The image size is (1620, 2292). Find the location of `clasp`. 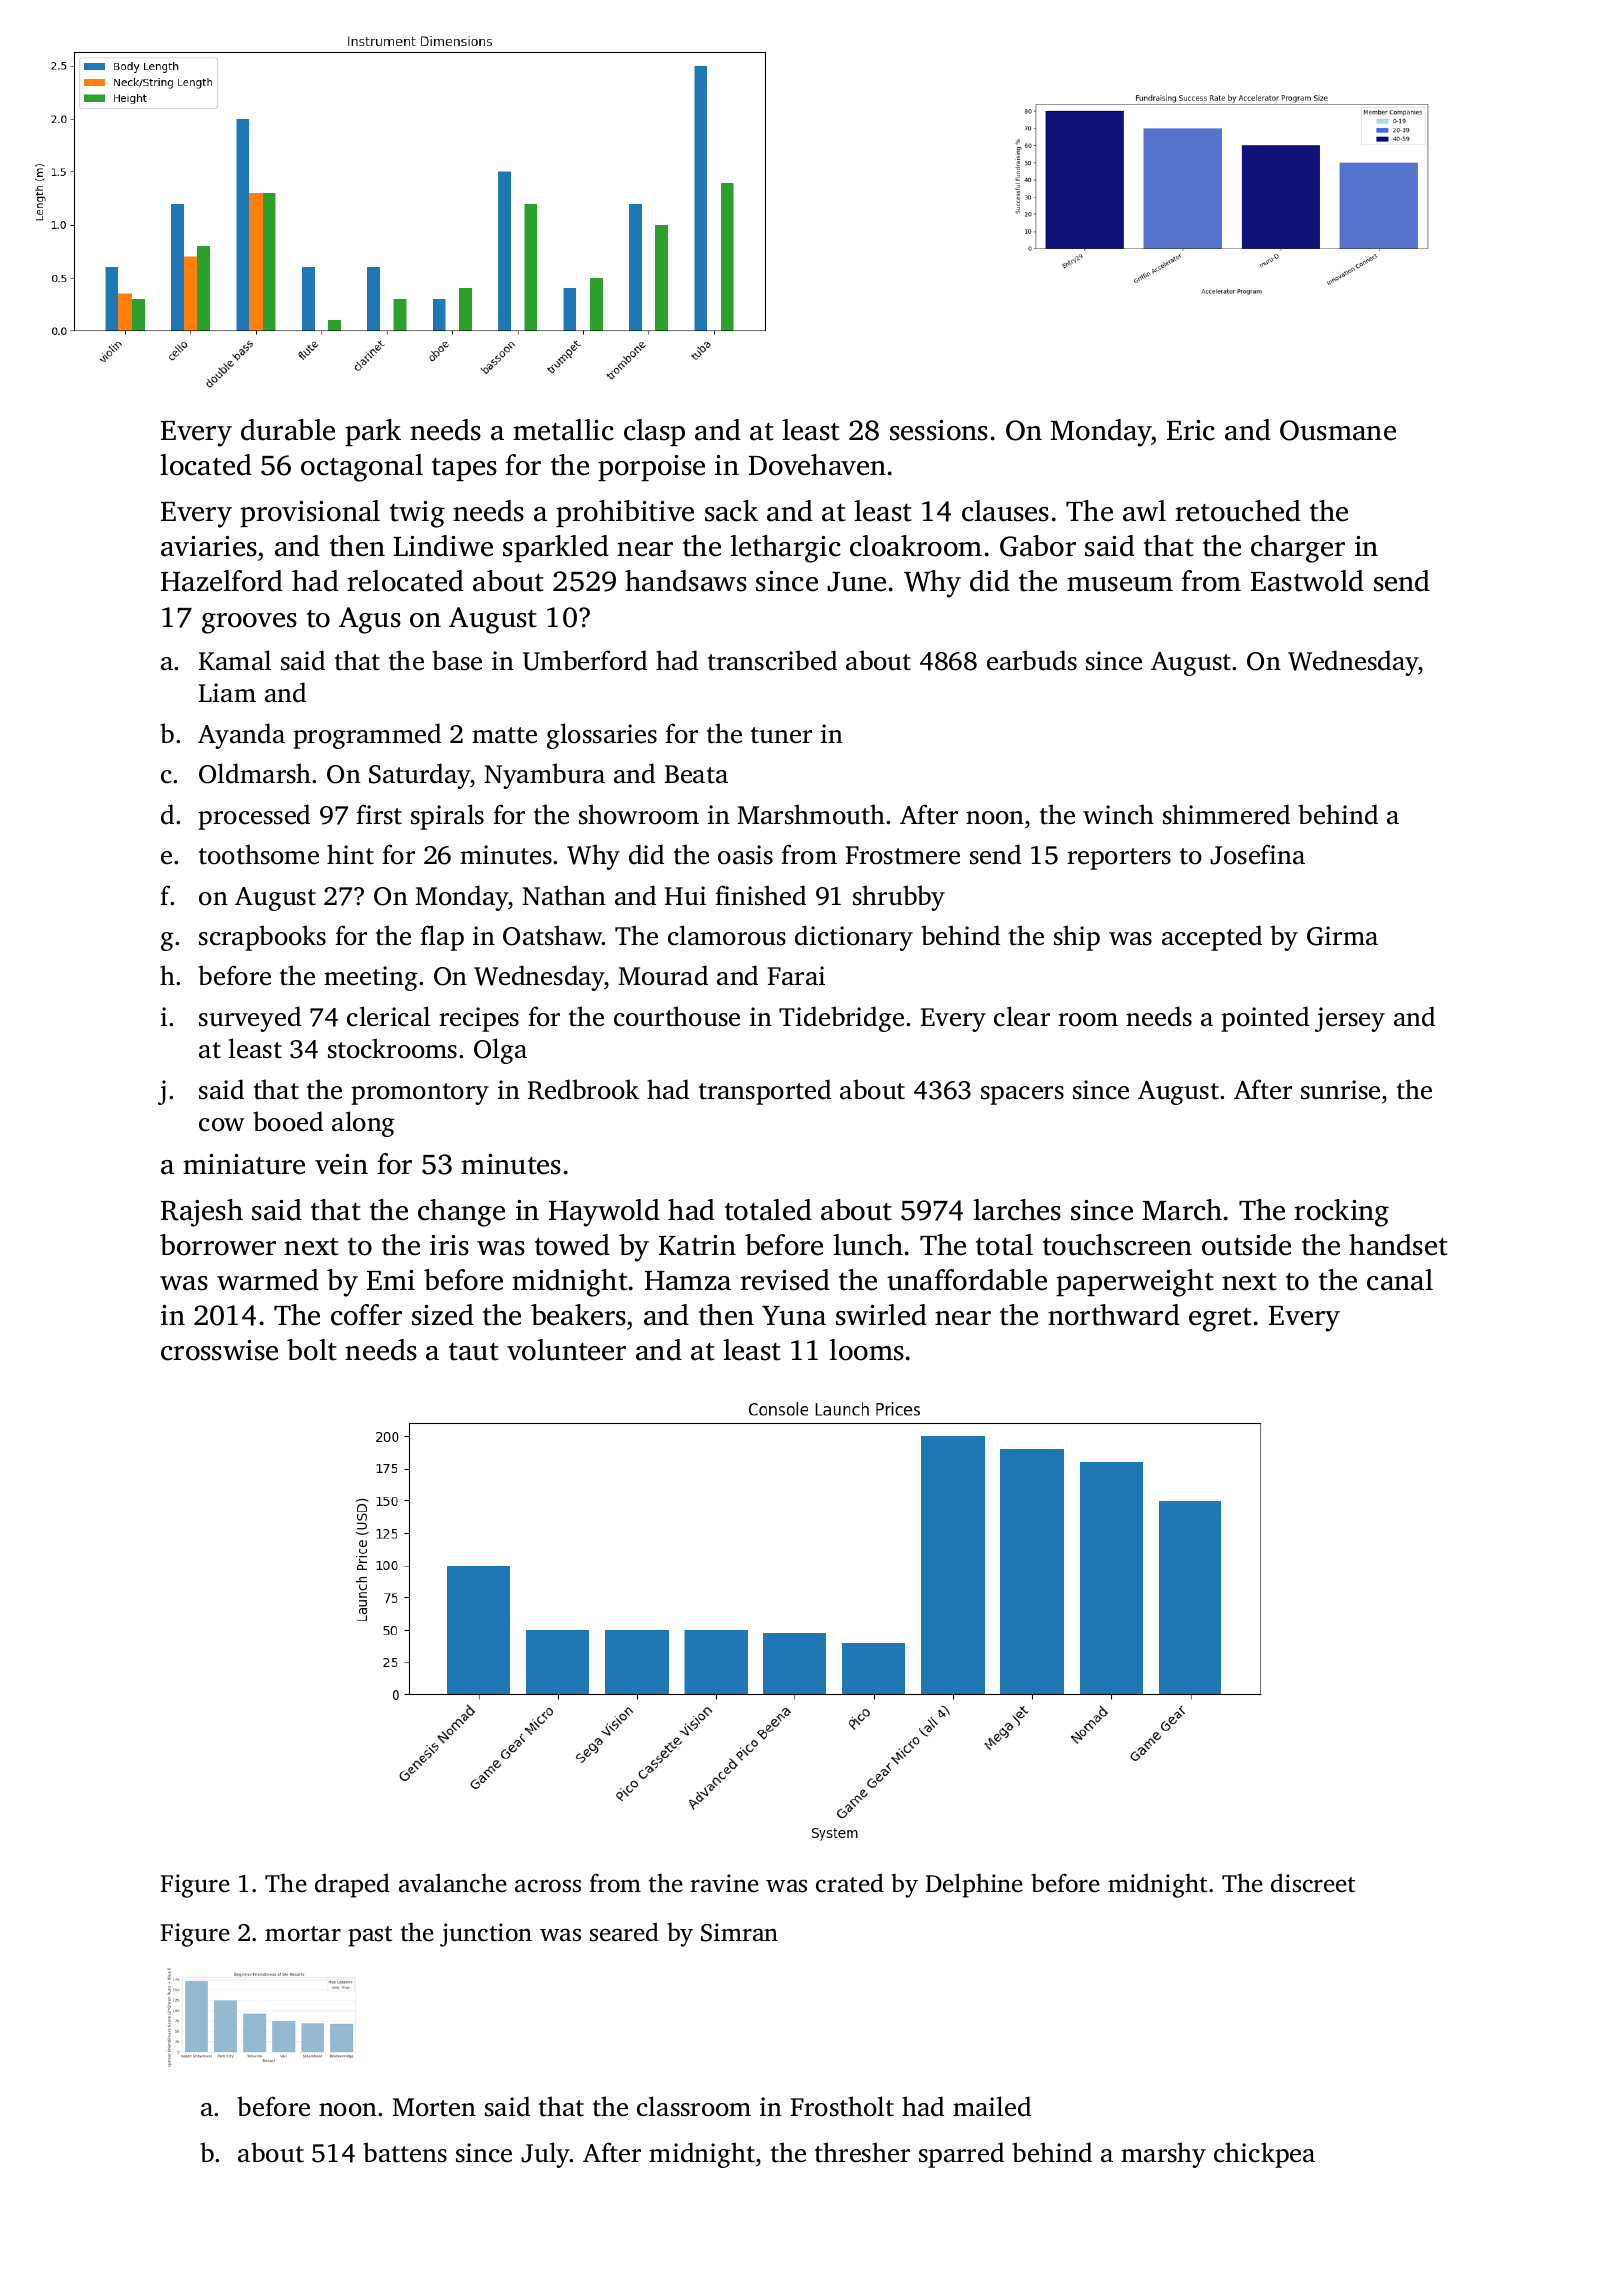

clasp is located at coordinates (654, 432).
